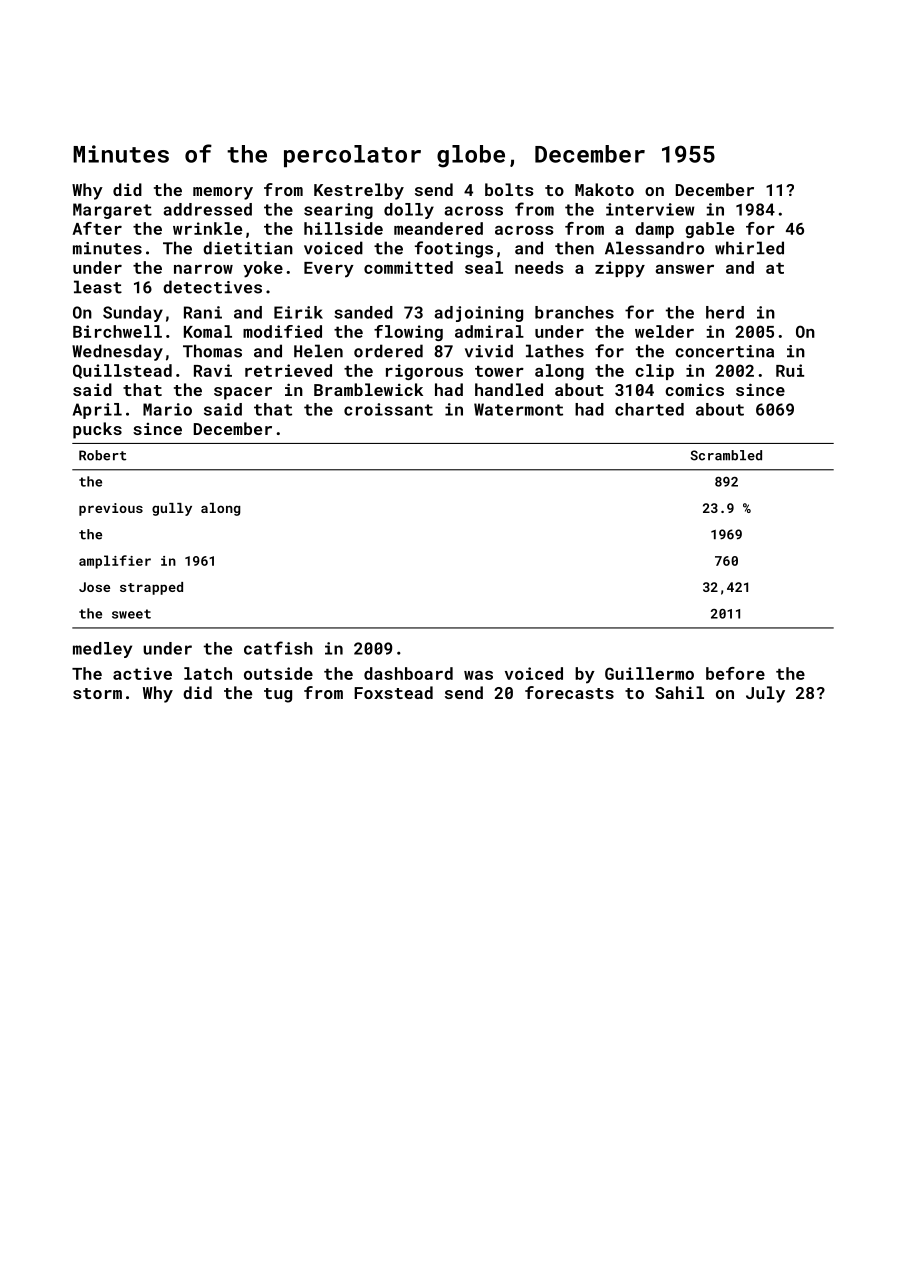 This screenshot has height=1286, width=906. What do you see at coordinates (388, 409) in the screenshot?
I see `croissant` at bounding box center [388, 409].
